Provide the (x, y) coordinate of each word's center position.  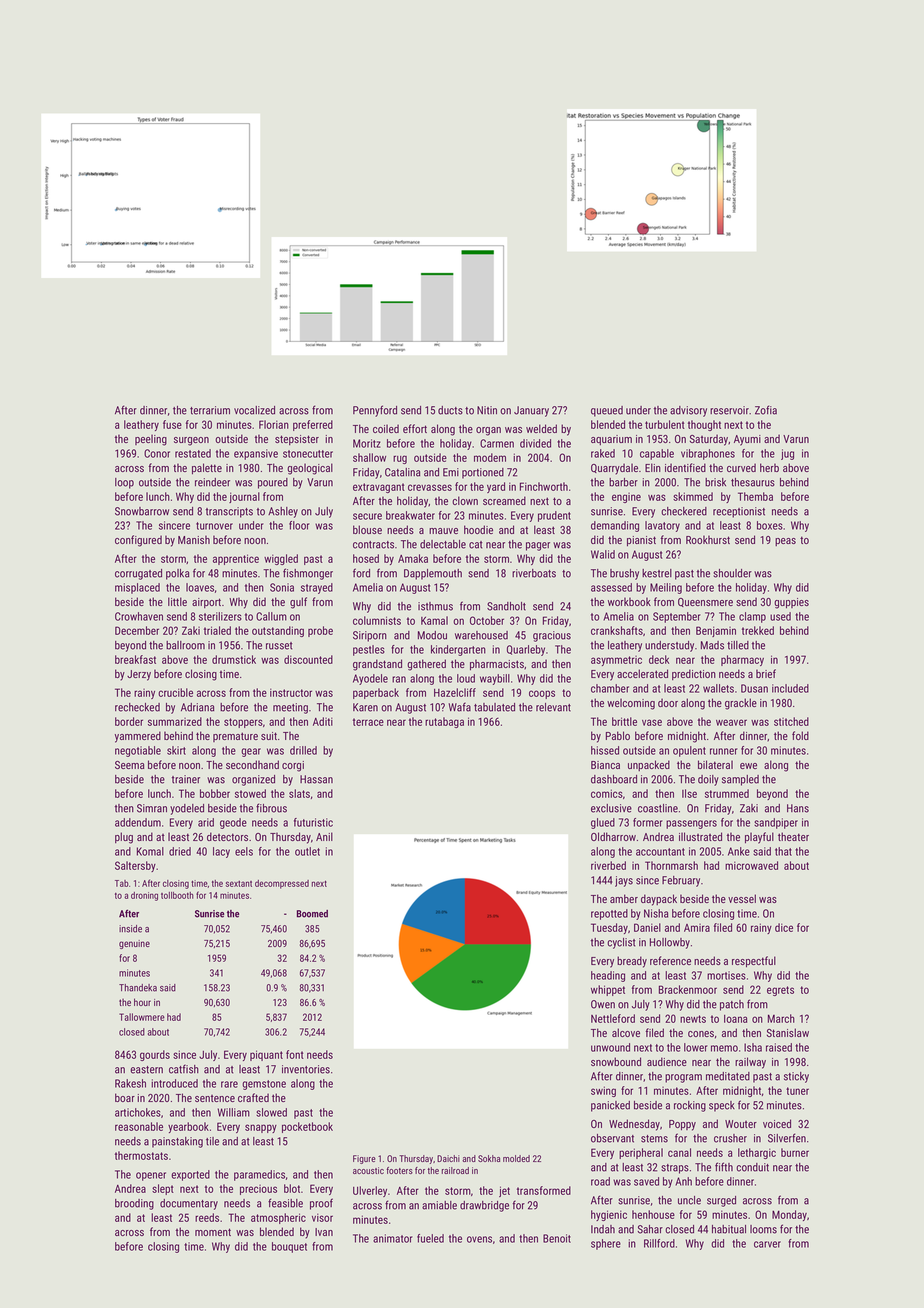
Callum (271, 616)
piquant (266, 1055)
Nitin (487, 410)
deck (659, 659)
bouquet (289, 1247)
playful (759, 838)
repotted (609, 914)
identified (685, 467)
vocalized (254, 410)
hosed (366, 558)
